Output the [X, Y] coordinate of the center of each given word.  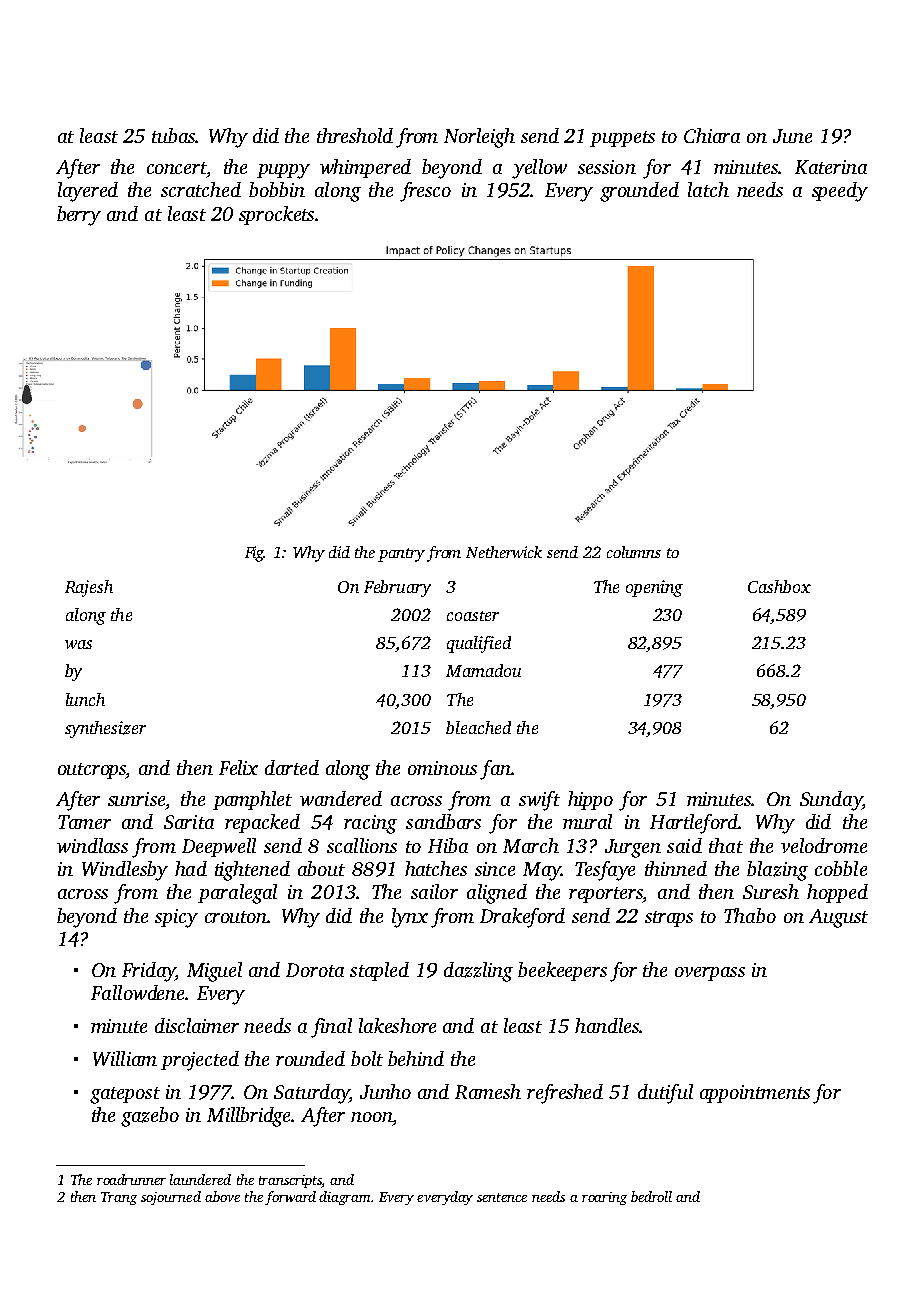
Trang [119, 1198]
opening [654, 588]
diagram [344, 1198]
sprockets [276, 215]
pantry [401, 555]
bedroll [651, 1196]
